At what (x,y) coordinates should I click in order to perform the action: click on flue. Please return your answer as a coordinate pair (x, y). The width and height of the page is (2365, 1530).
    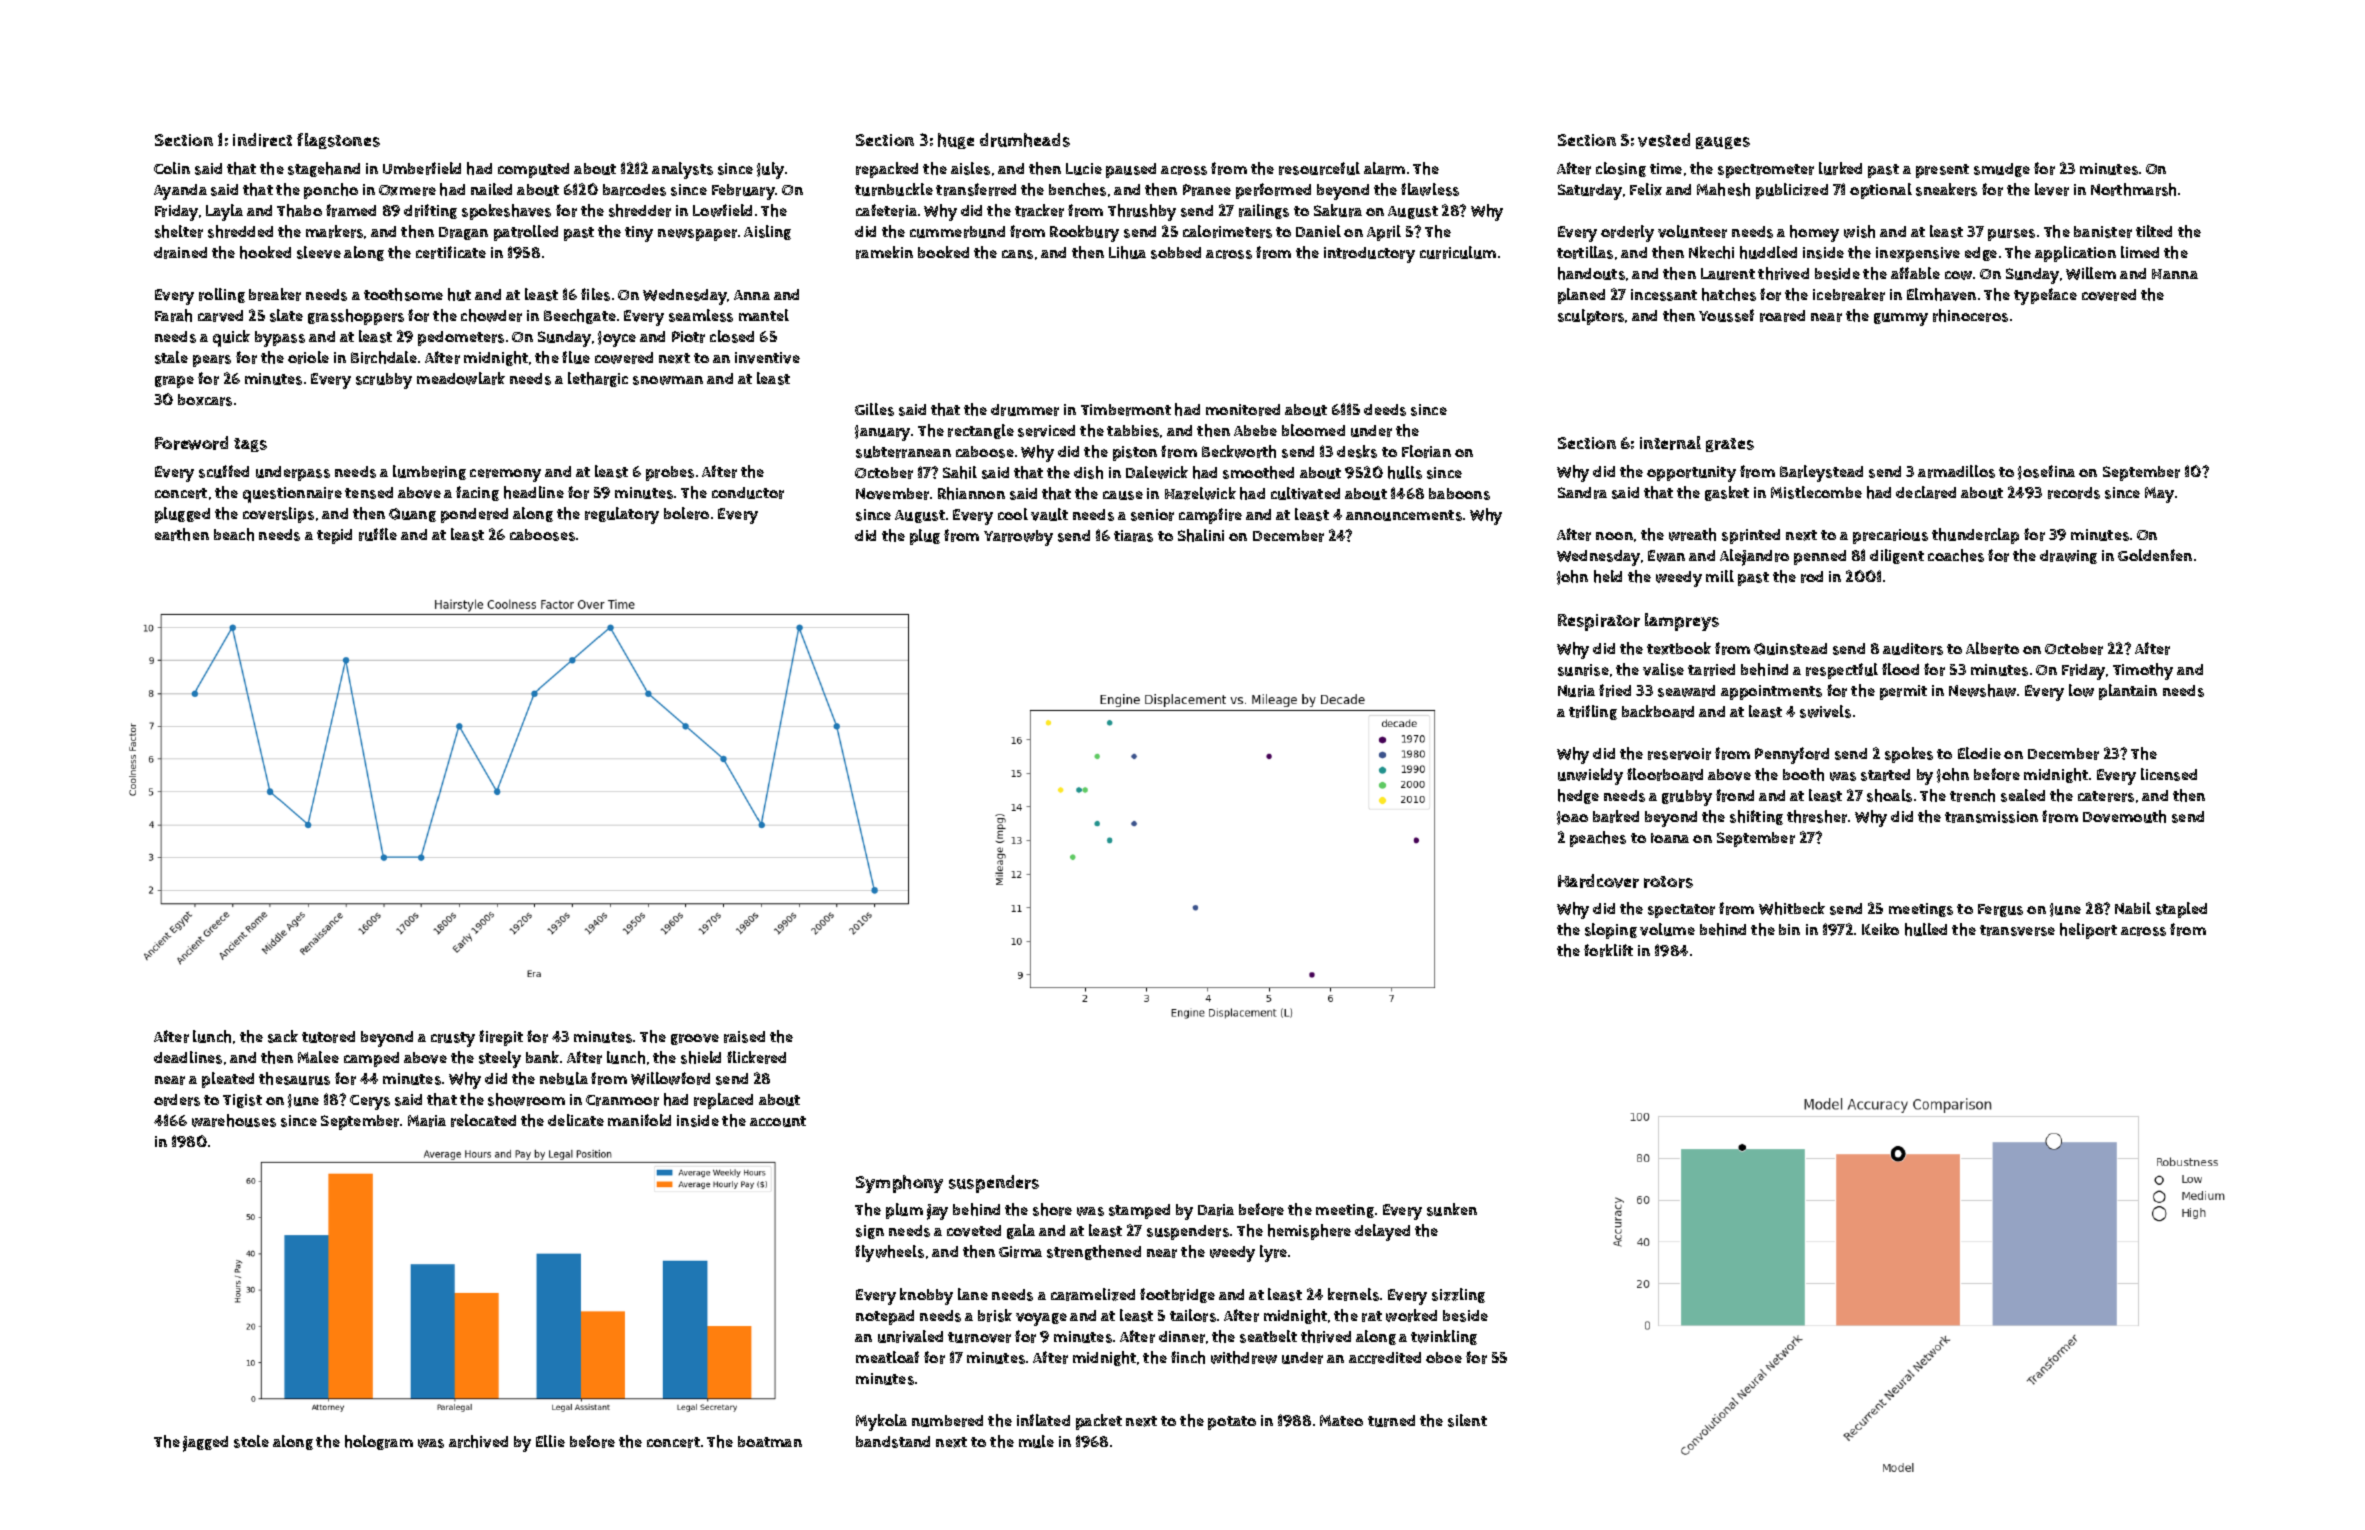
    Looking at the image, I should click on (576, 357).
